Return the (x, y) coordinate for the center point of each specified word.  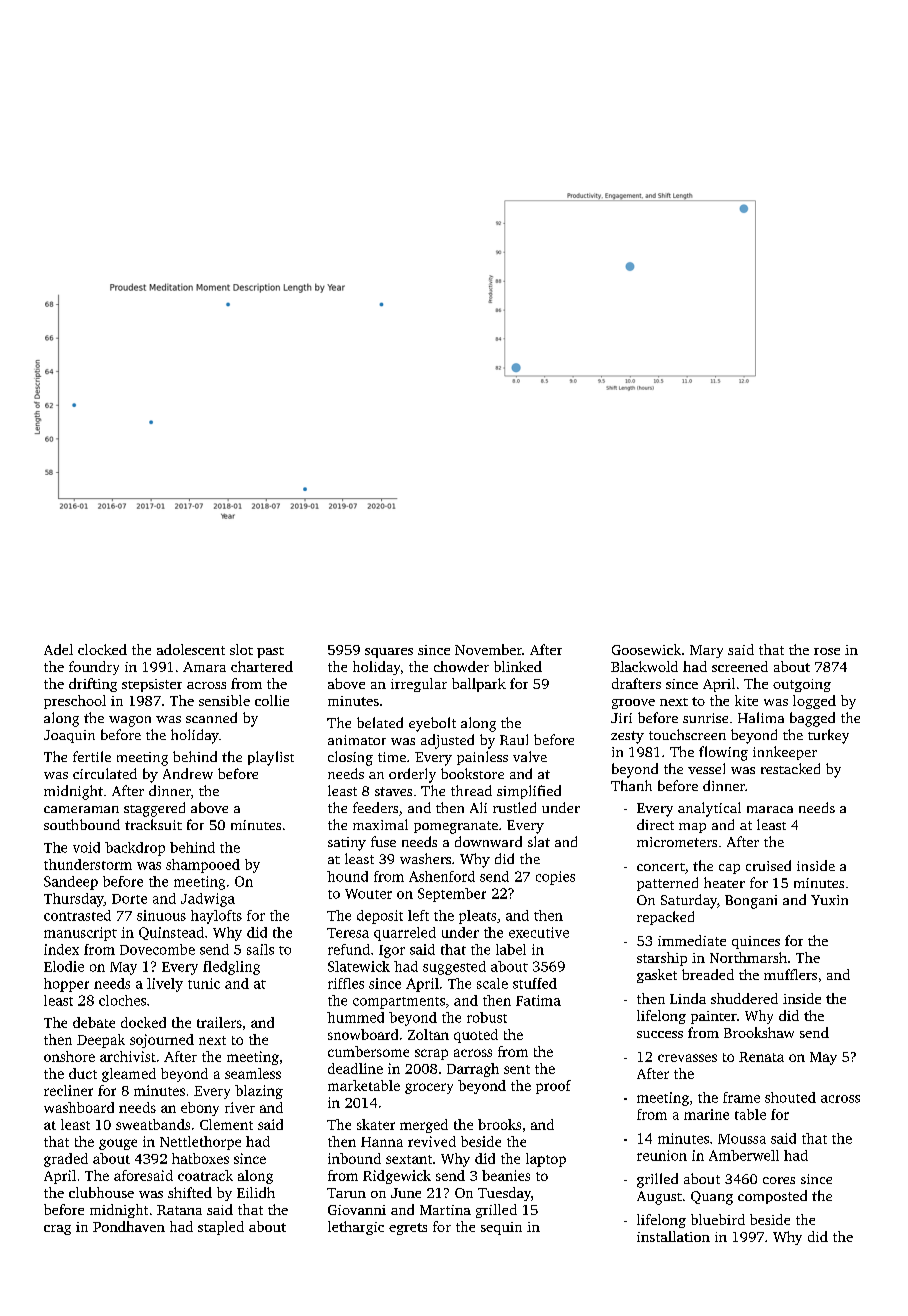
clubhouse (101, 1192)
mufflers (790, 974)
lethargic (356, 1228)
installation (673, 1236)
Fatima (538, 1000)
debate (94, 1022)
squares (389, 653)
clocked (102, 649)
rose (827, 651)
